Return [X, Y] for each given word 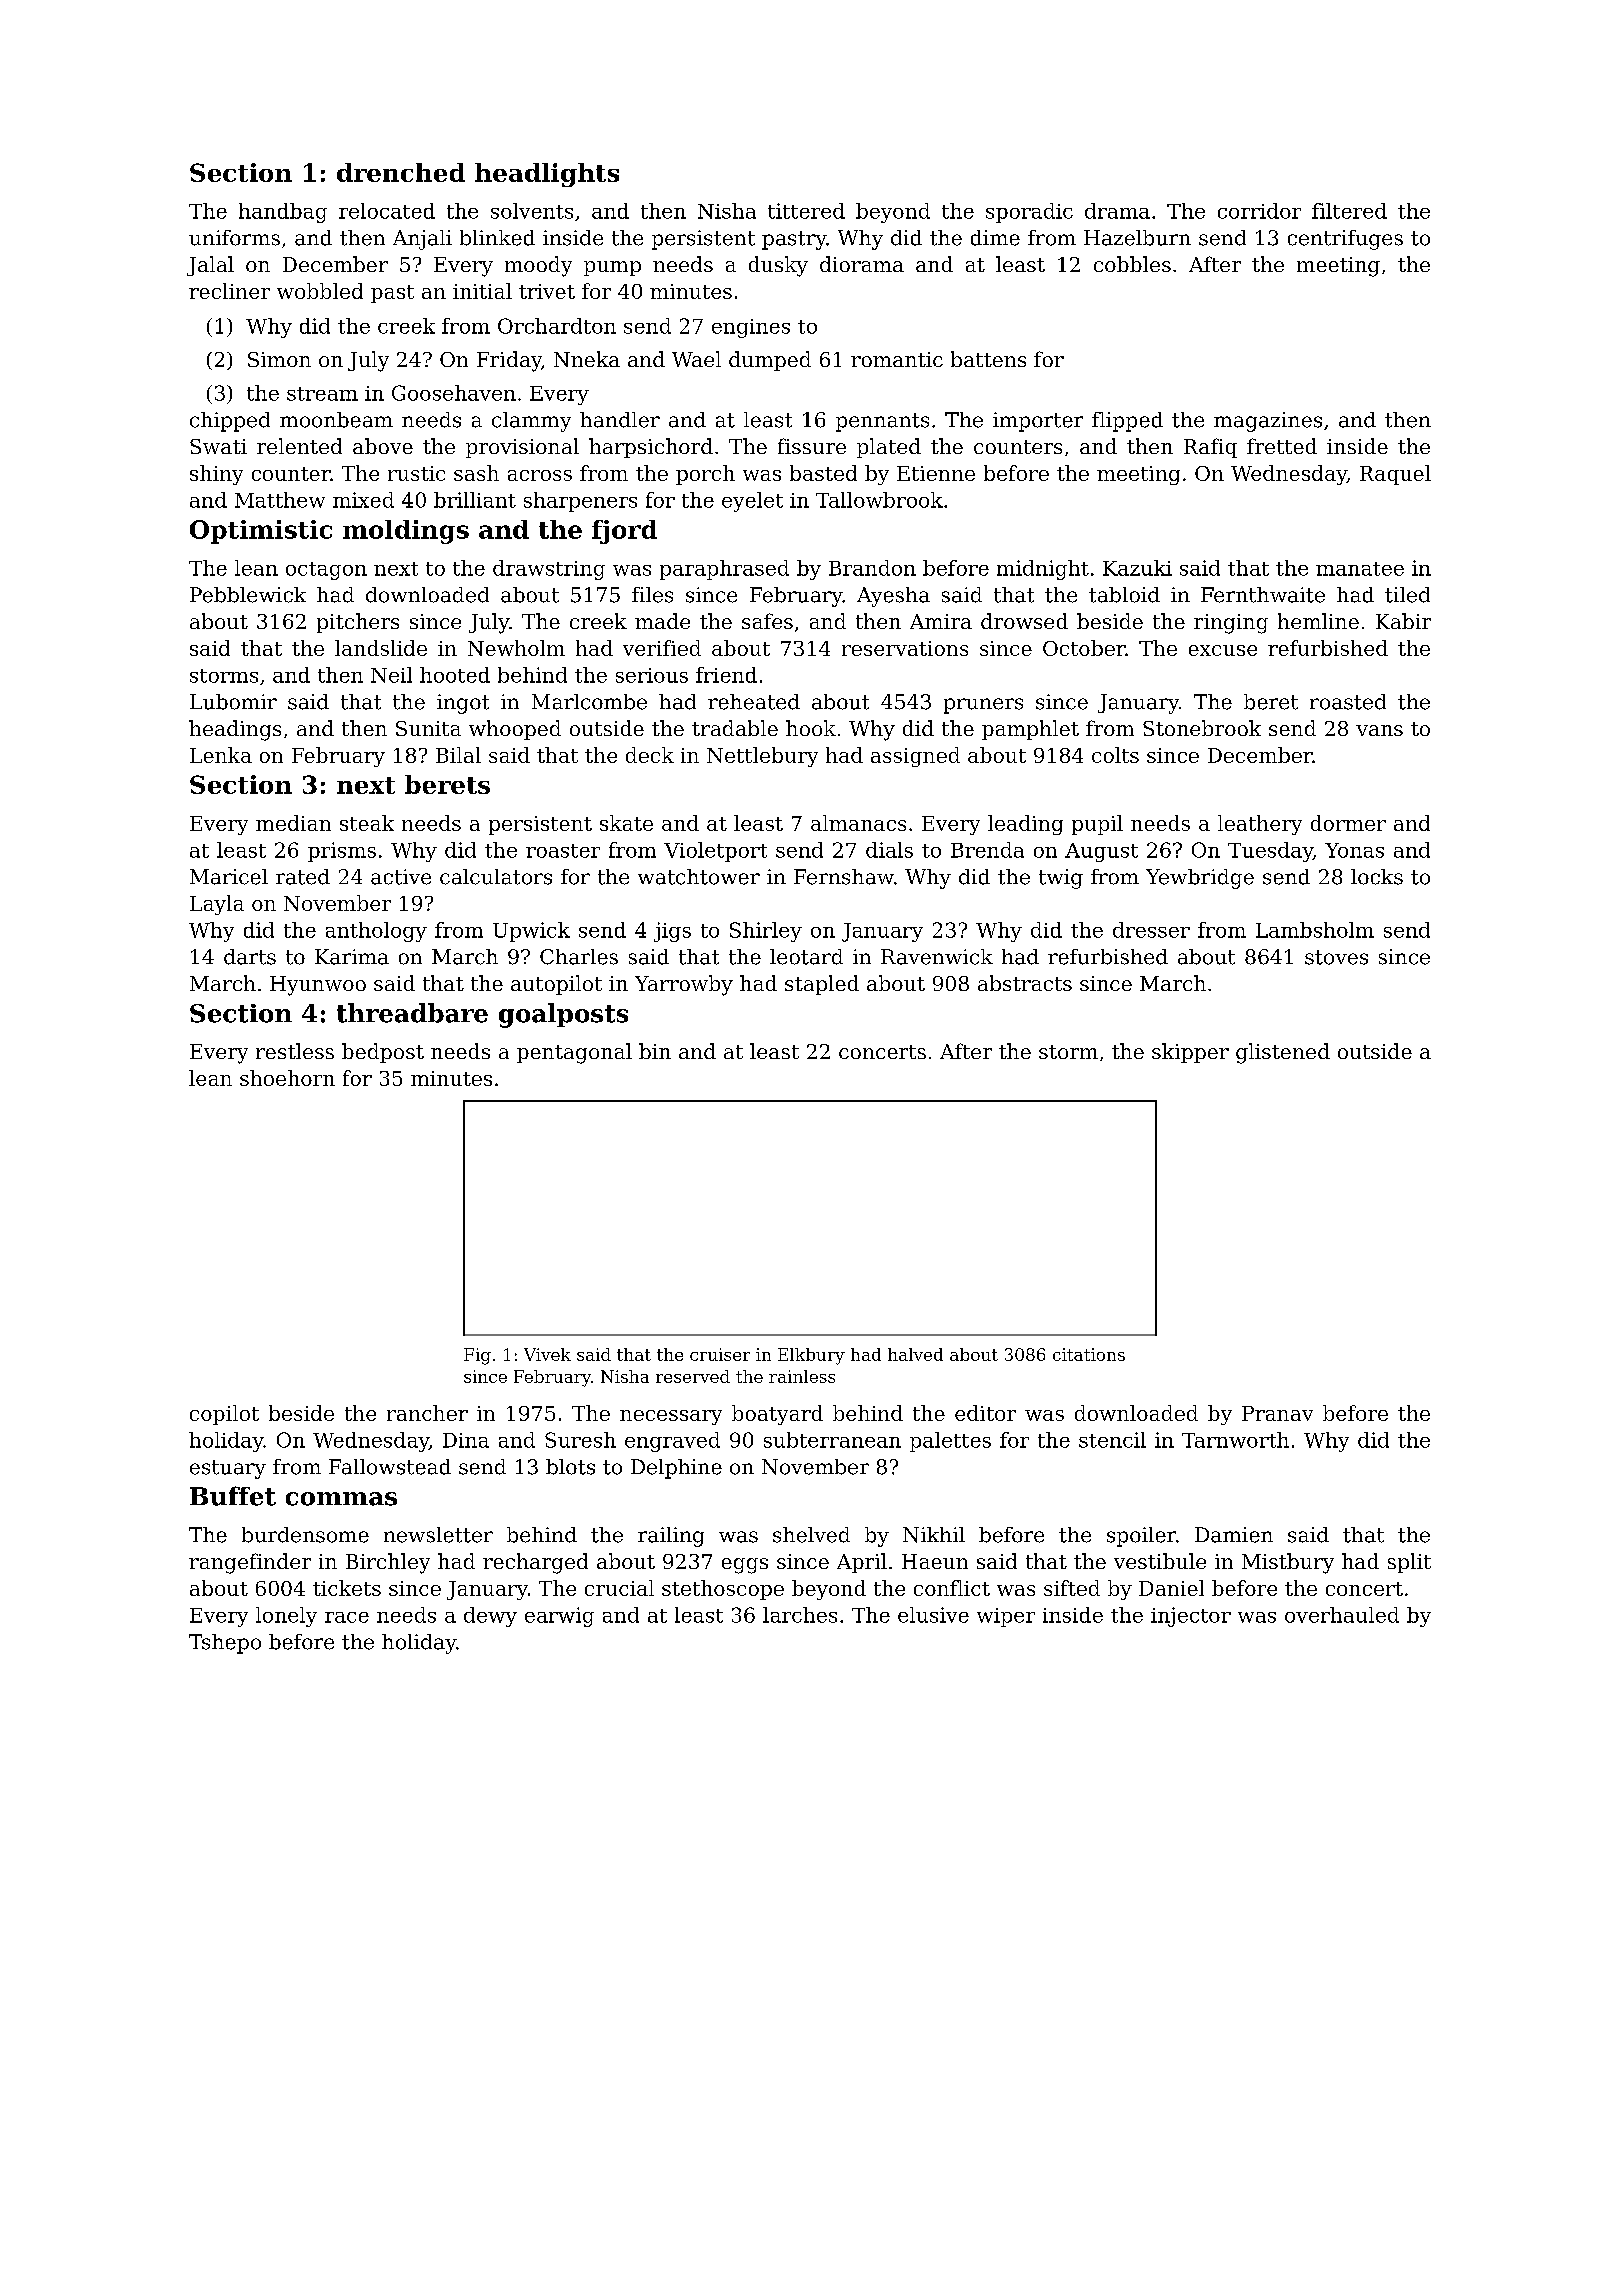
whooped [515, 730]
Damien [1234, 1535]
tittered [806, 211]
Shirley [766, 932]
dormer [1348, 823]
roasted [1348, 702]
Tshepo [225, 1644]
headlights [547, 175]
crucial [619, 1588]
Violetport [715, 852]
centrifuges [1345, 240]
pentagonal [574, 1053]
